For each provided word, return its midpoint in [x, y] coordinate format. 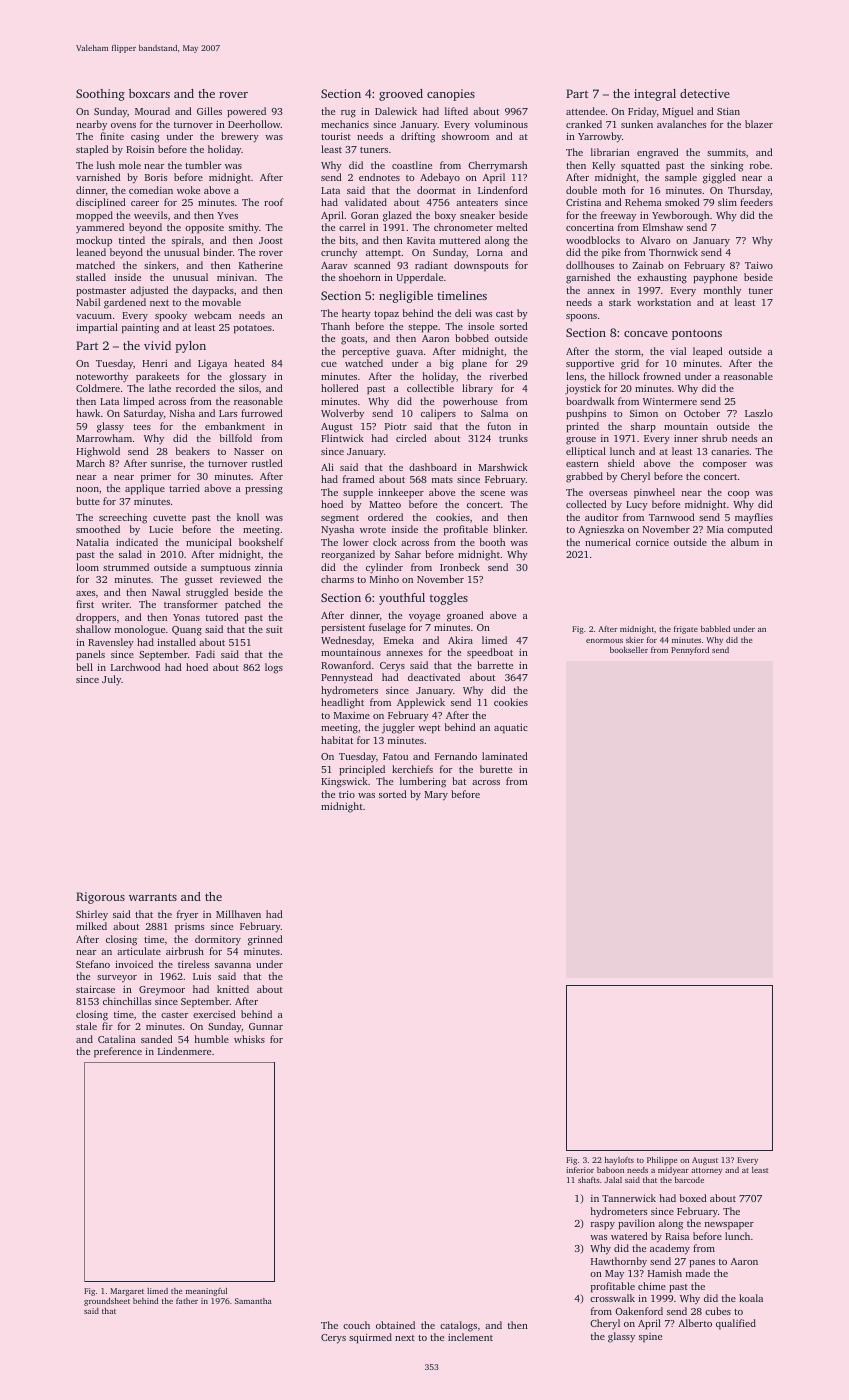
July [112, 680]
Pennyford [690, 651]
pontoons [697, 334]
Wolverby [342, 414]
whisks [249, 1039]
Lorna [490, 252]
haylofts [619, 1161]
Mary [436, 796]
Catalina [117, 1039]
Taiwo [759, 265]
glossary [247, 377]
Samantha [253, 1301]
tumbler [203, 165]
